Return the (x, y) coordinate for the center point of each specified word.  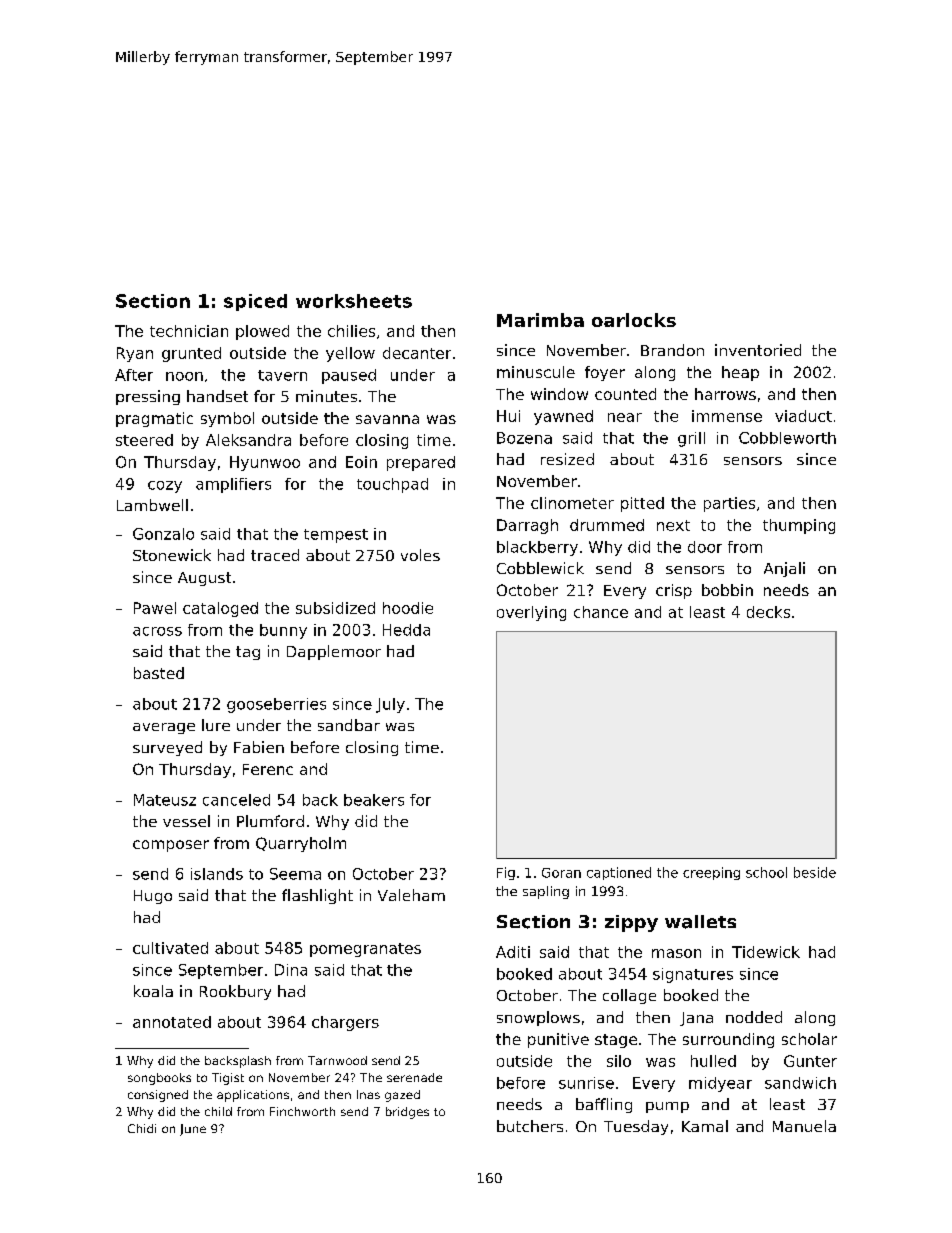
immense (727, 416)
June (193, 1130)
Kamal (705, 1126)
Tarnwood (337, 1060)
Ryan (135, 354)
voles (420, 555)
